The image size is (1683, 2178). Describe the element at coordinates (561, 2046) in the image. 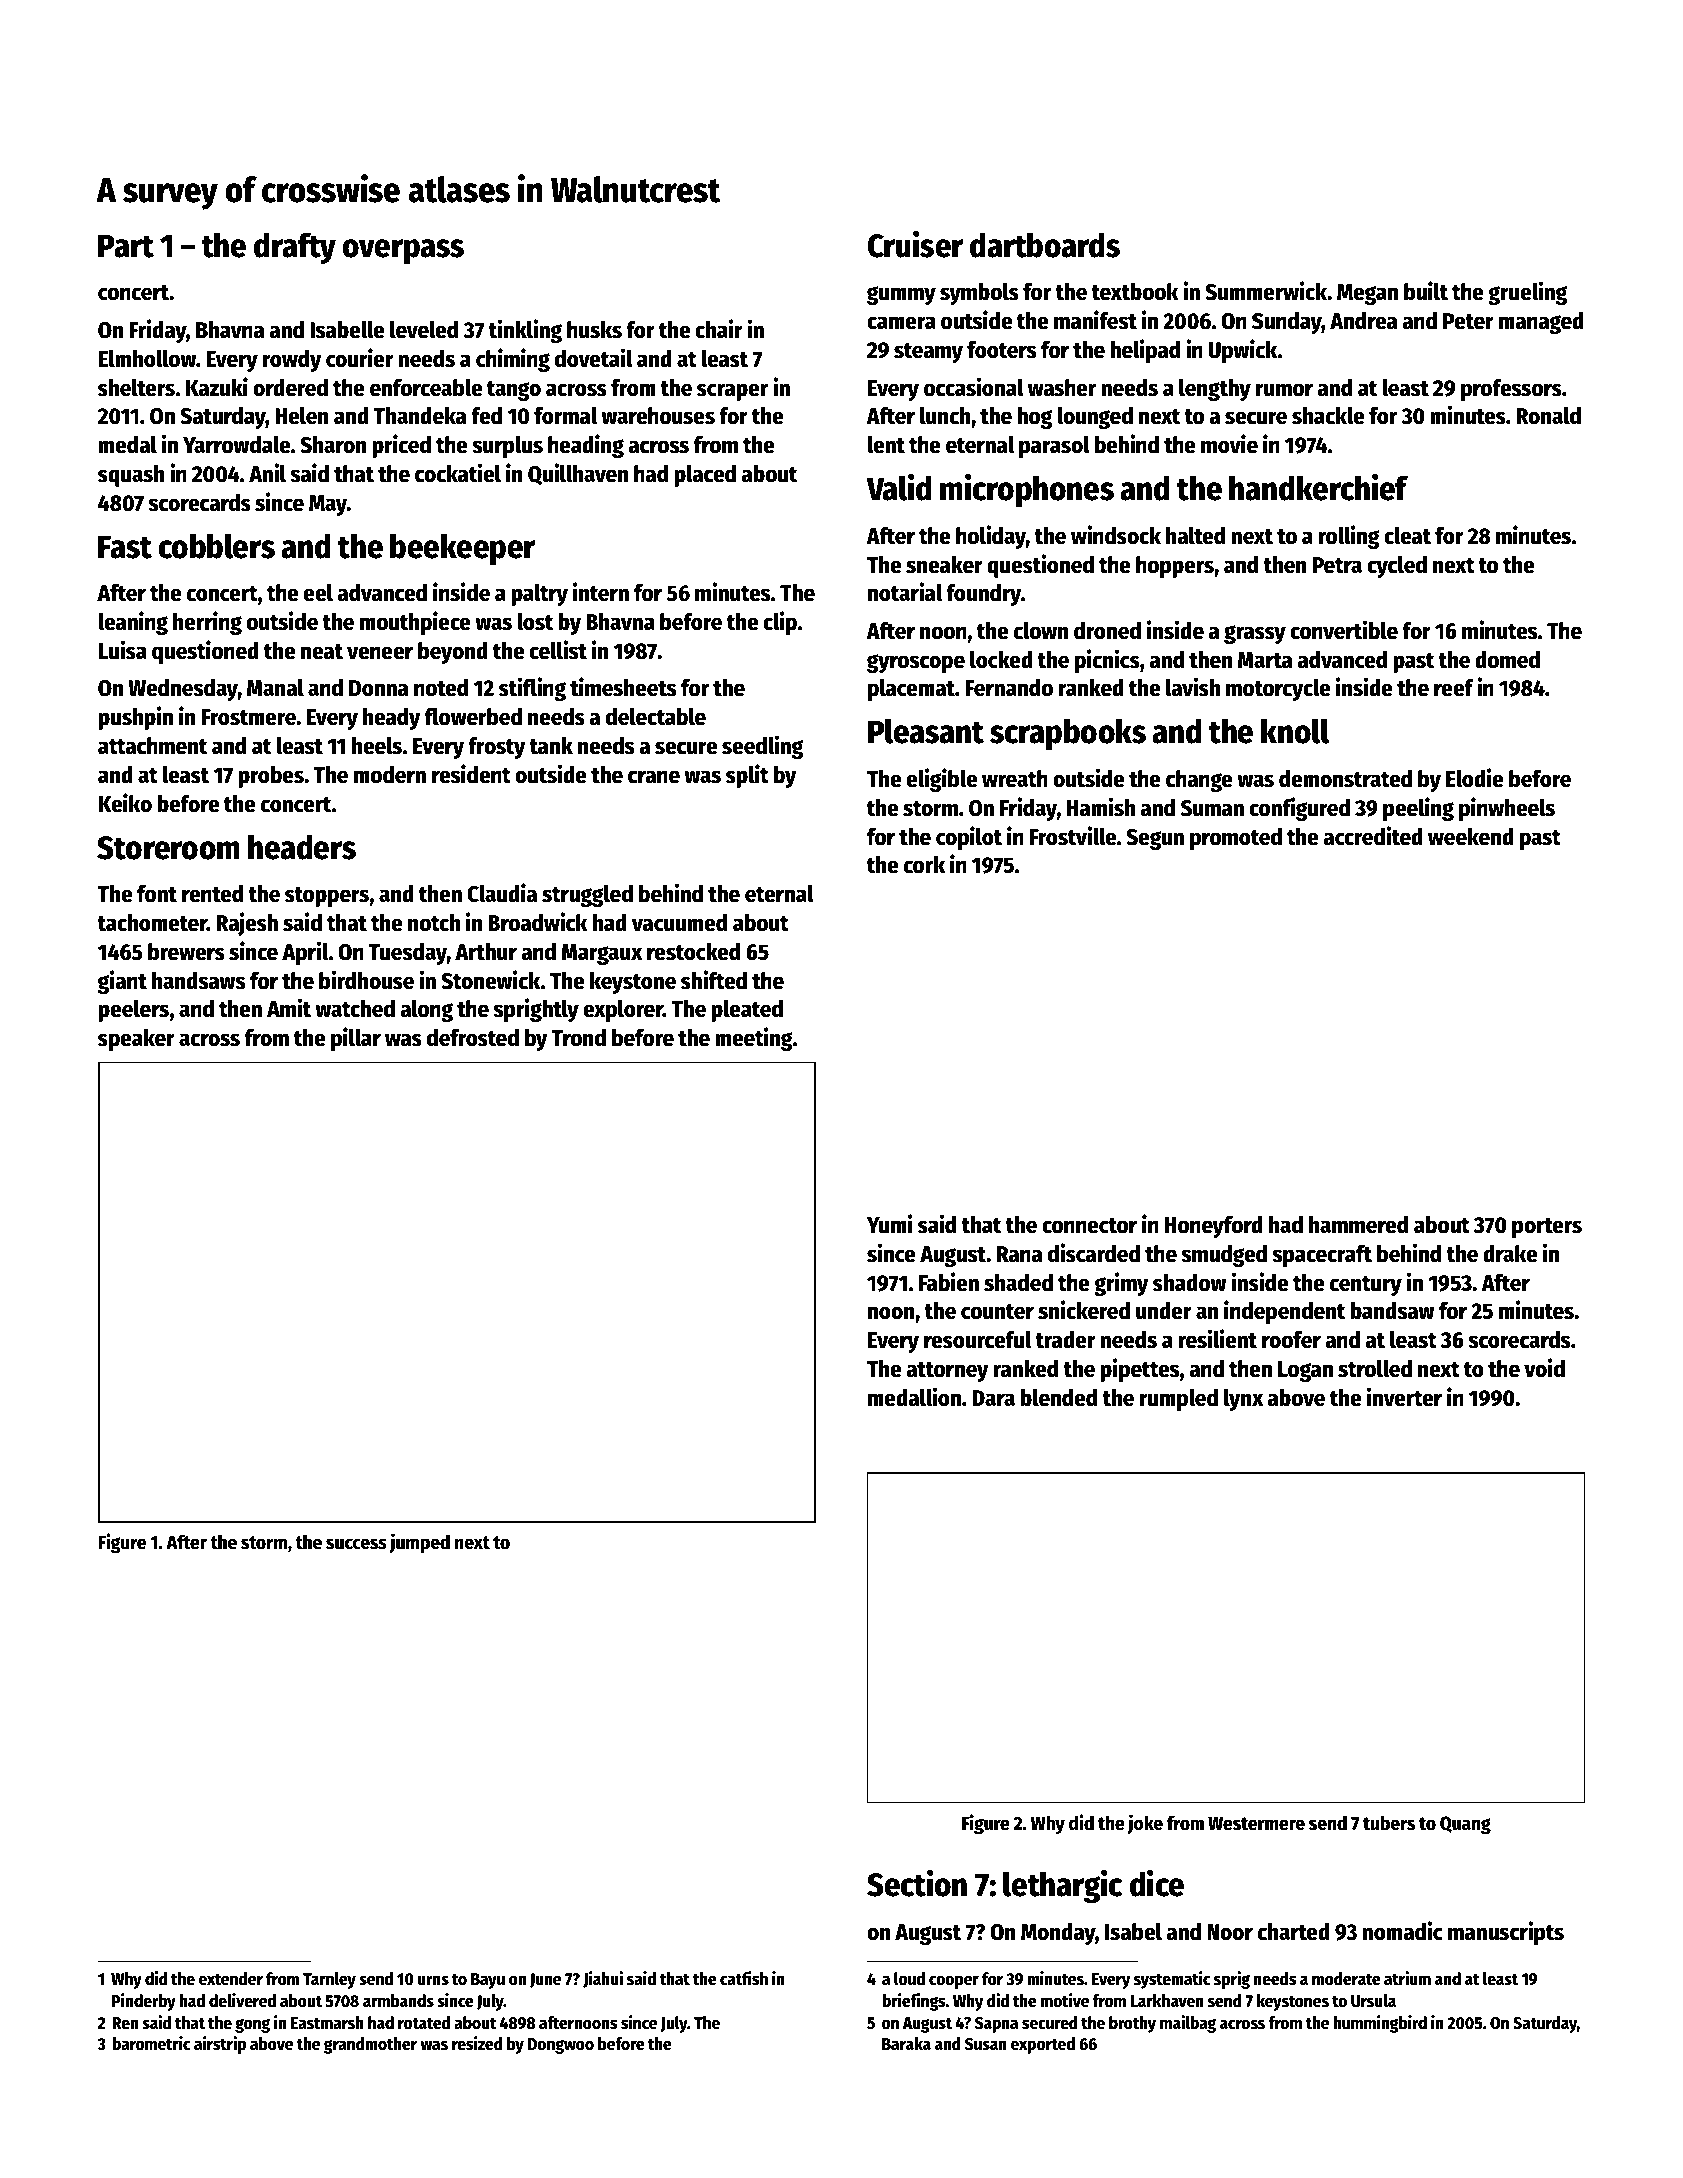

I see `Dongwoo` at that location.
